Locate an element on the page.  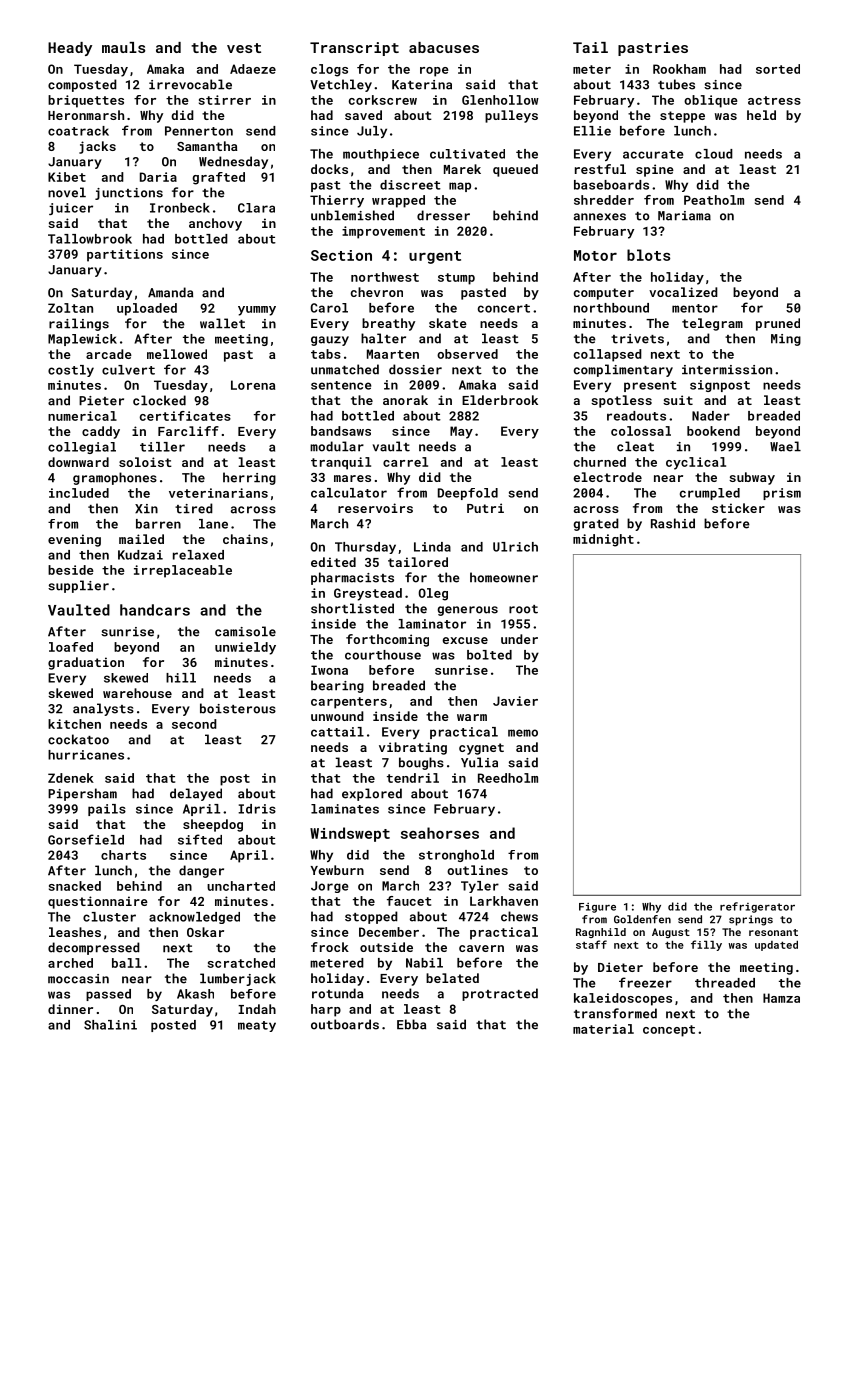
July is located at coordinates (372, 132).
